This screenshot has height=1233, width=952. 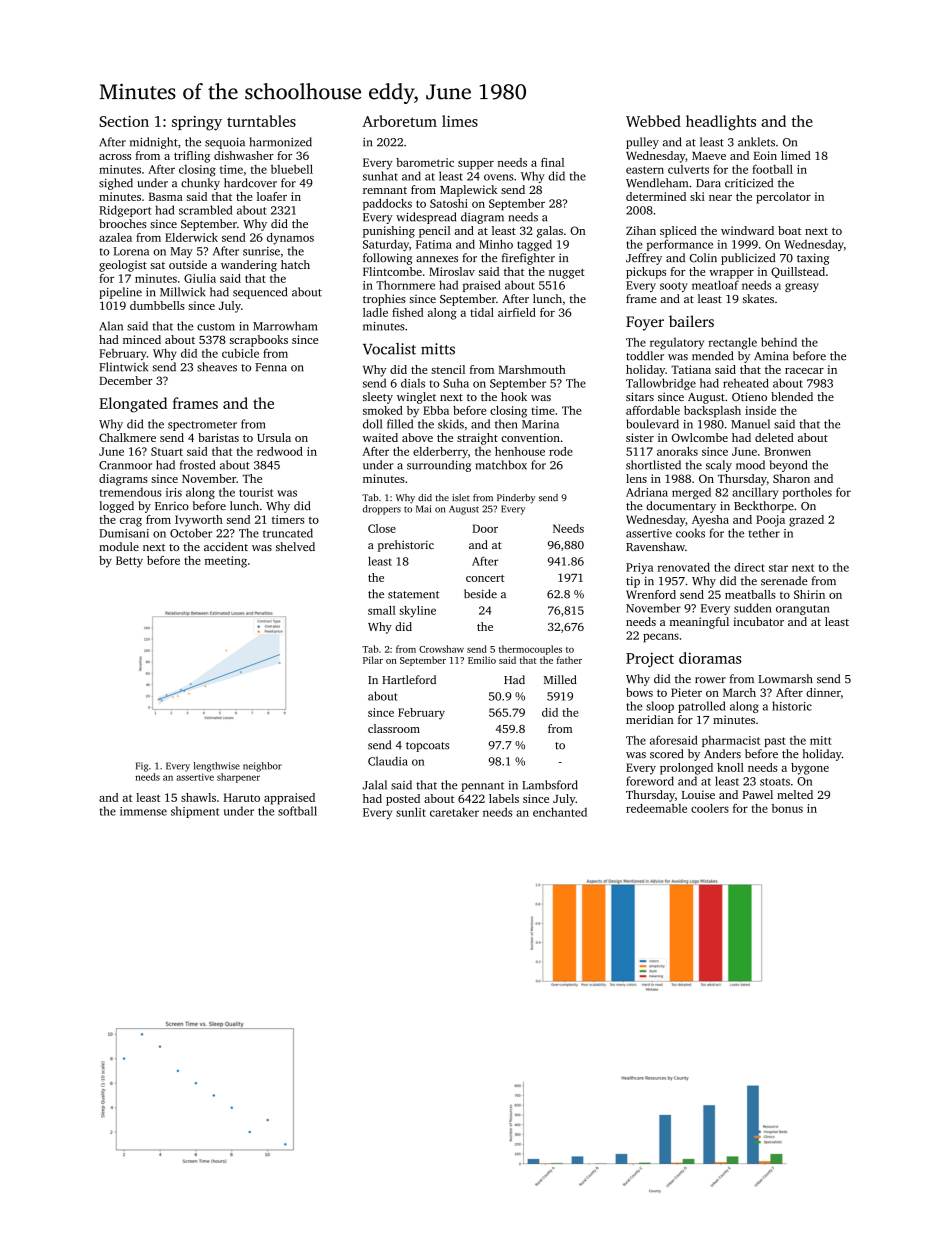 I want to click on immense, so click(x=143, y=811).
